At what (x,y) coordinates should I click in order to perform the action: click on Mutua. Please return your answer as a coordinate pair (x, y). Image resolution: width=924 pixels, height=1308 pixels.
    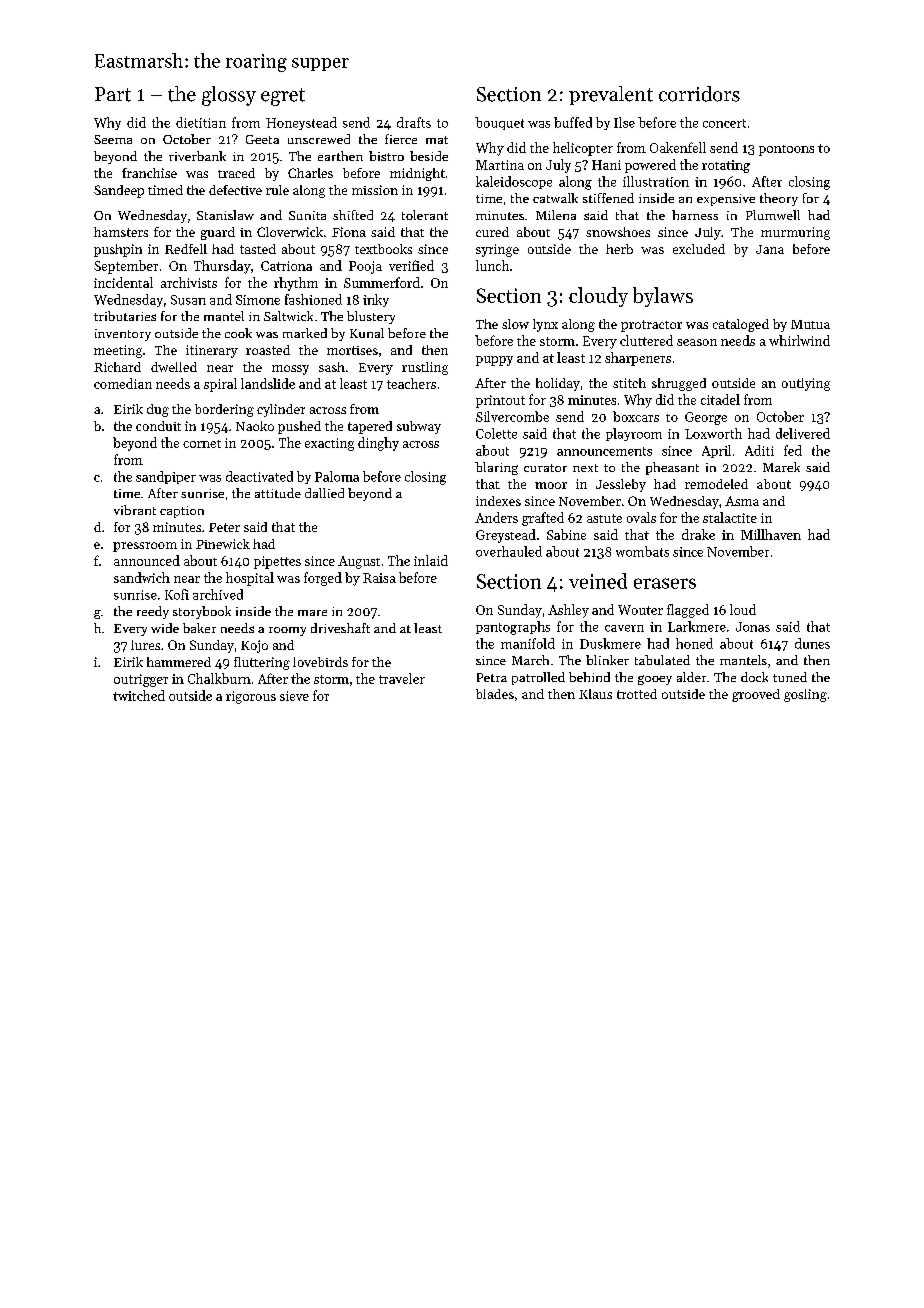
    Looking at the image, I should click on (810, 324).
